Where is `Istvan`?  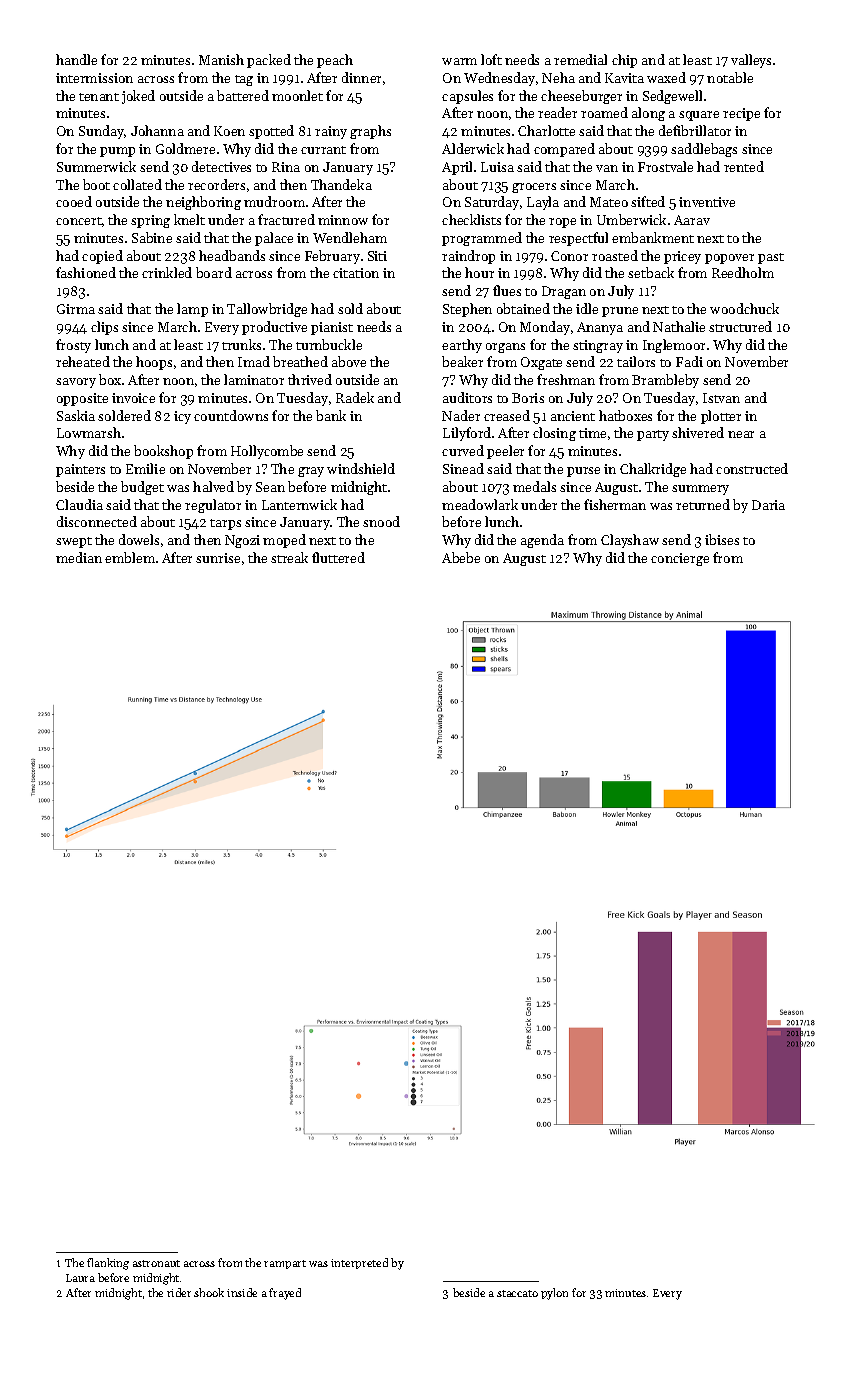
Istvan is located at coordinates (721, 398).
